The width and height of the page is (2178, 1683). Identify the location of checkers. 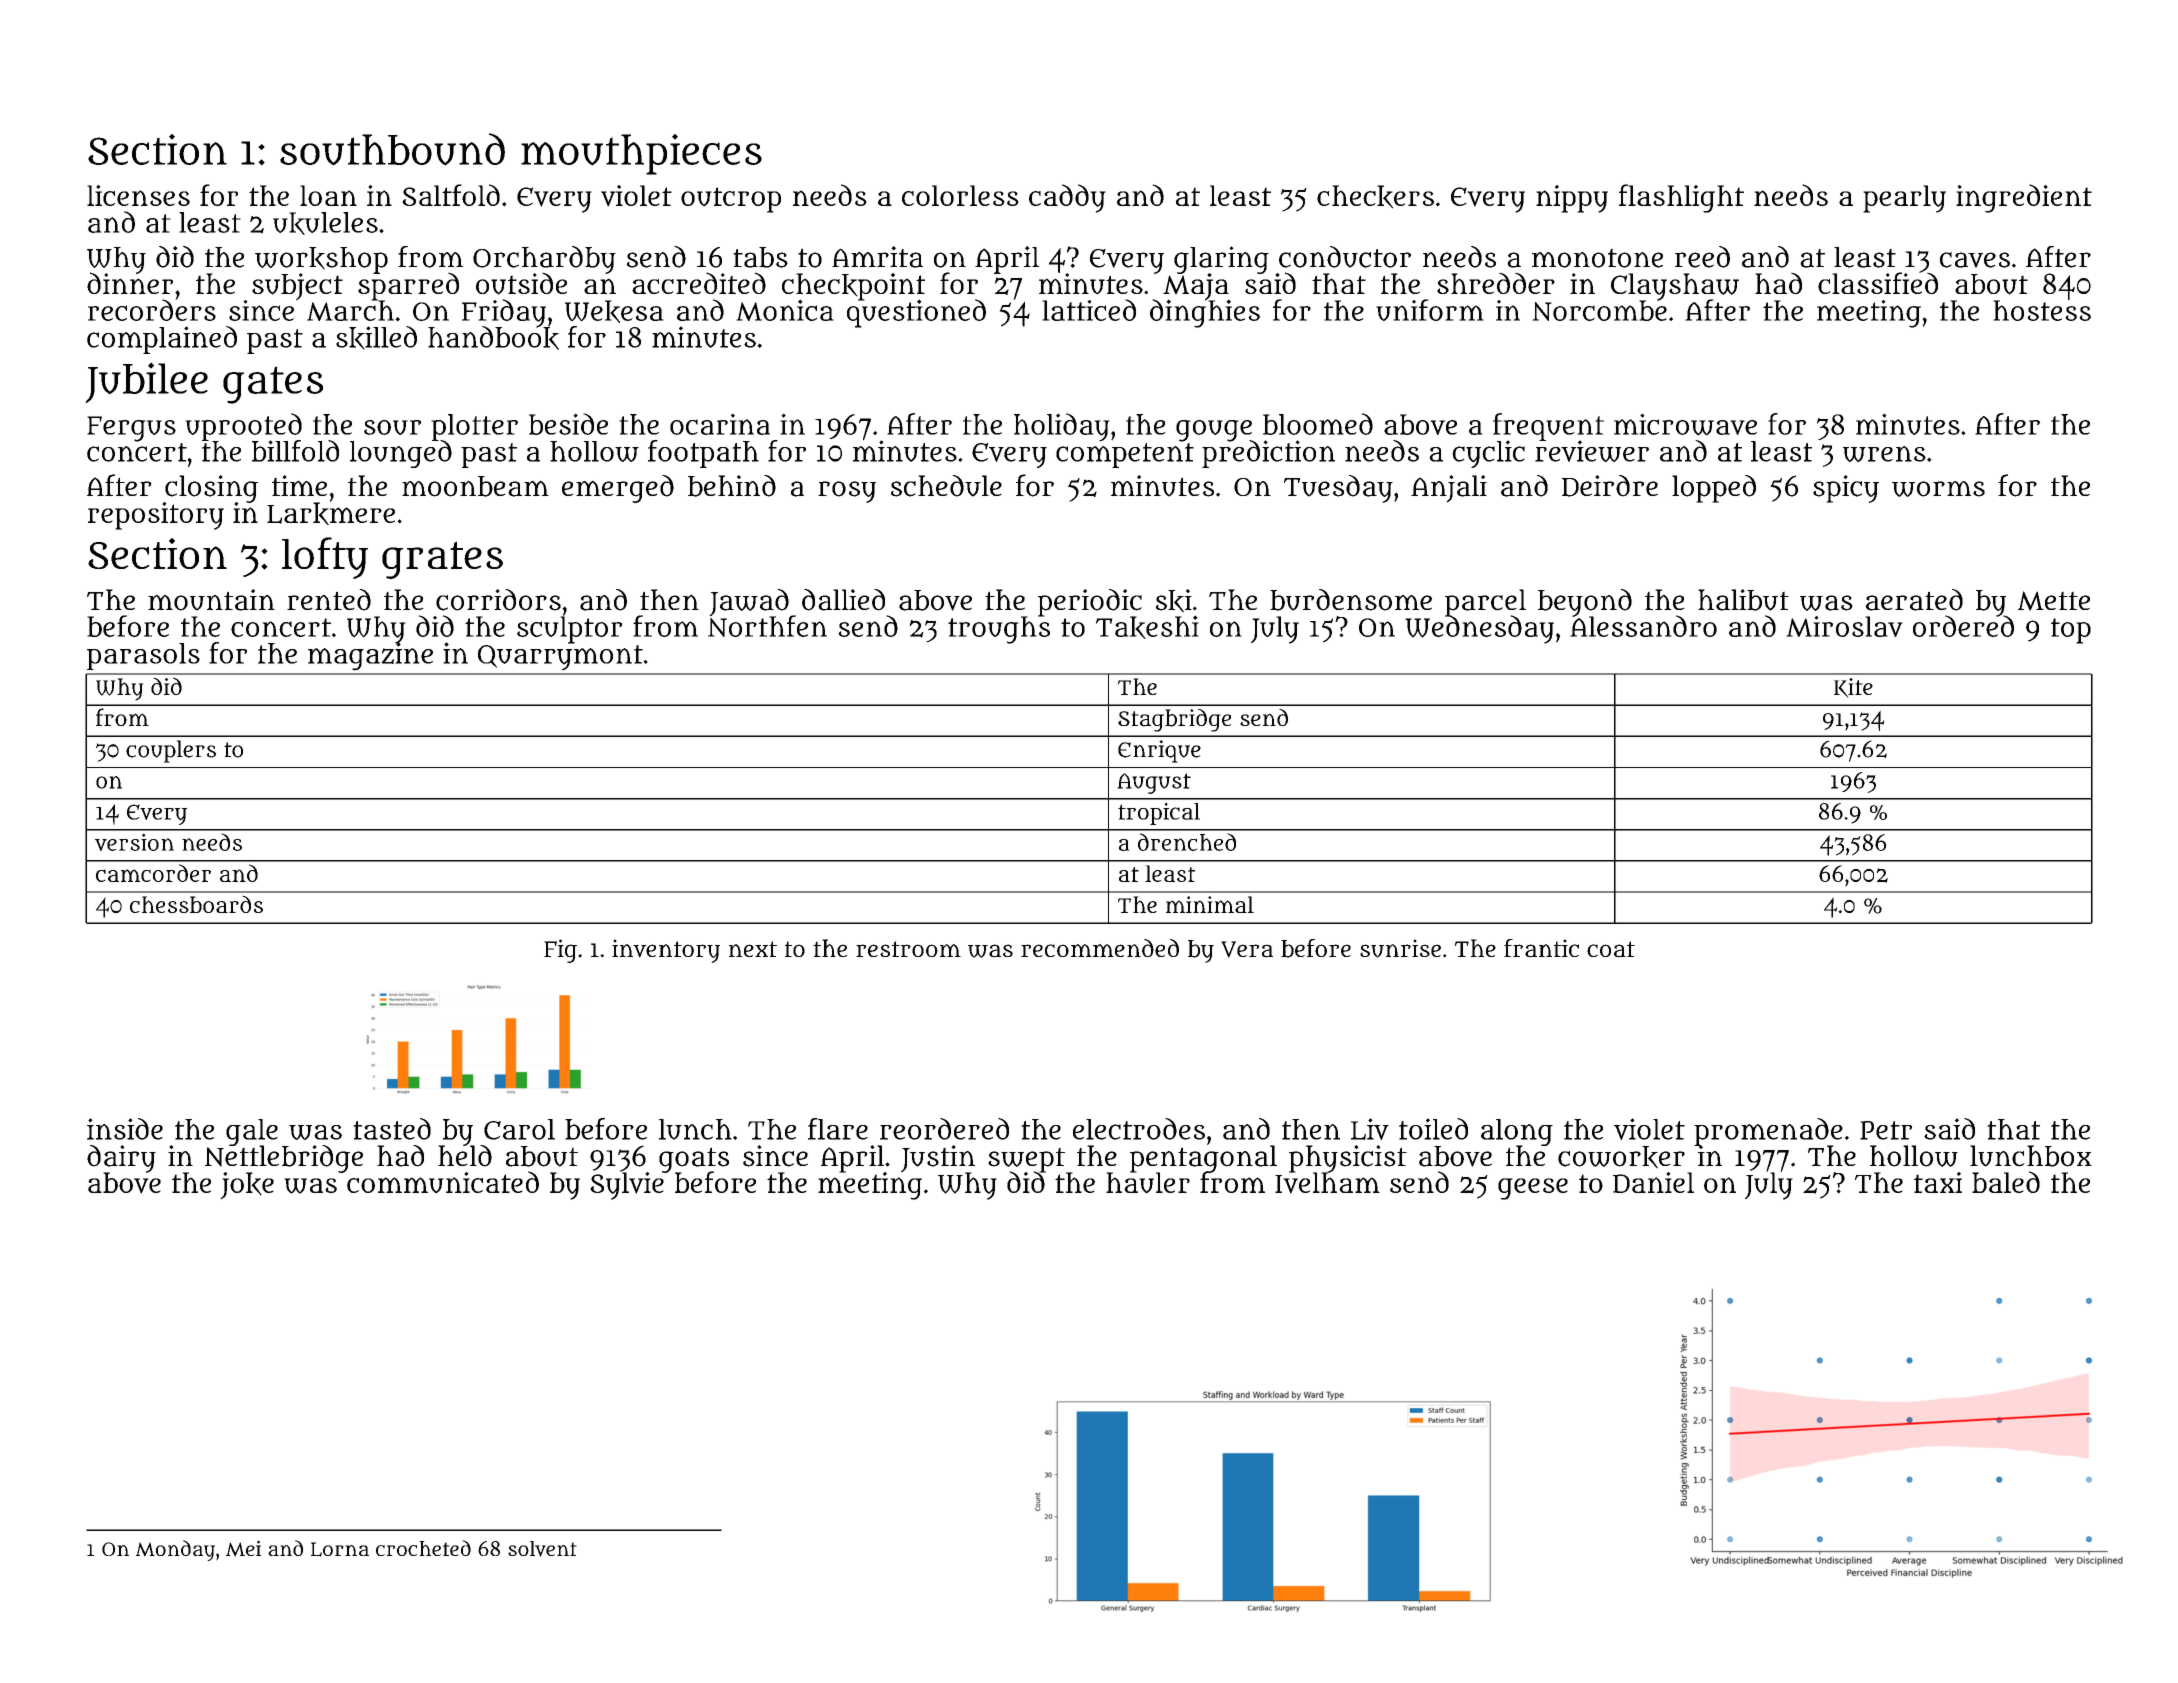
(1375, 197).
